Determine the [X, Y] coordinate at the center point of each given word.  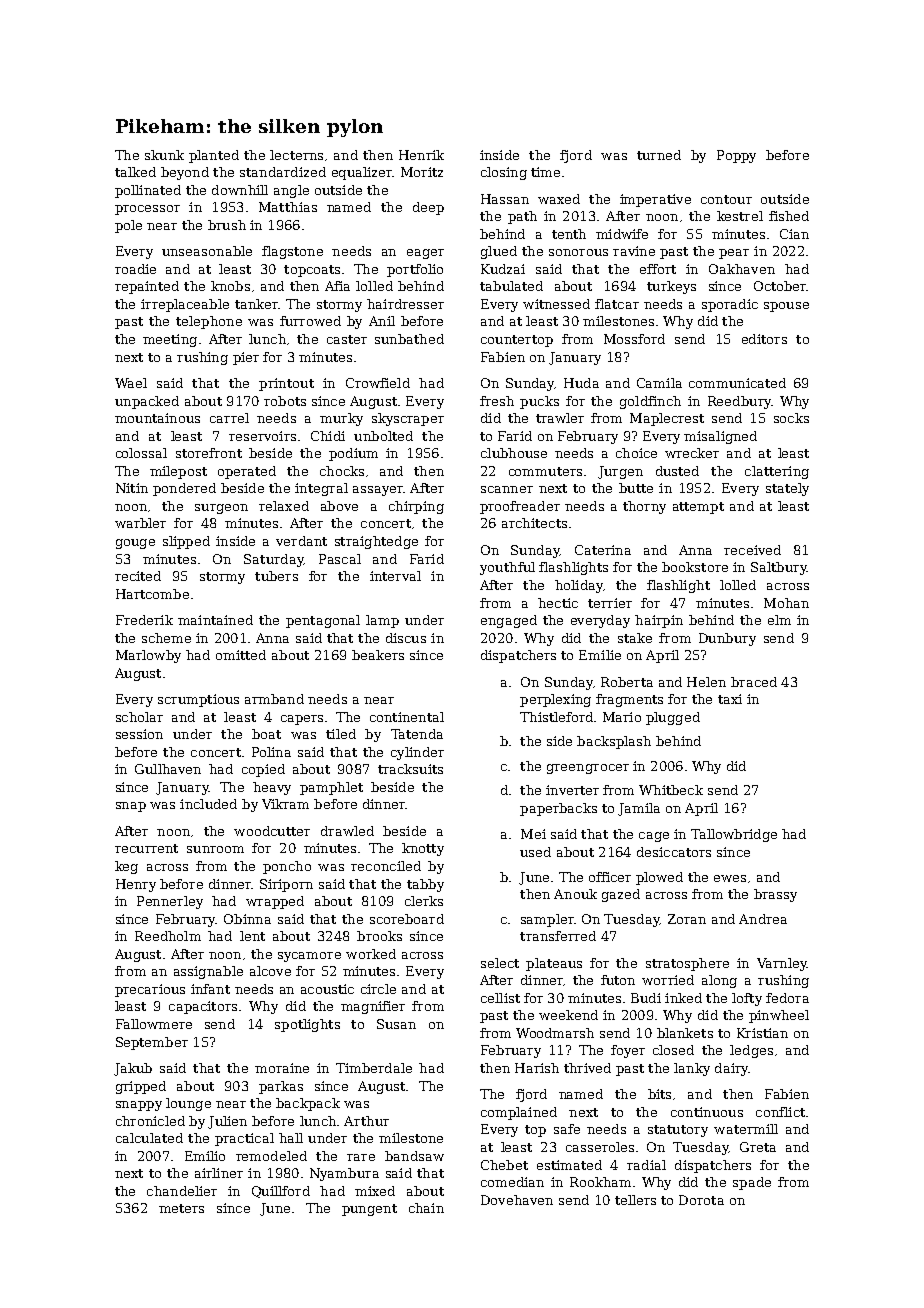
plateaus [554, 964]
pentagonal [323, 621]
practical [244, 1139]
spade [752, 1183]
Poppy [736, 156]
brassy [775, 895]
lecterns [296, 155]
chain [426, 1208]
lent [252, 936]
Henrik [421, 155]
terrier [610, 603]
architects [534, 523]
